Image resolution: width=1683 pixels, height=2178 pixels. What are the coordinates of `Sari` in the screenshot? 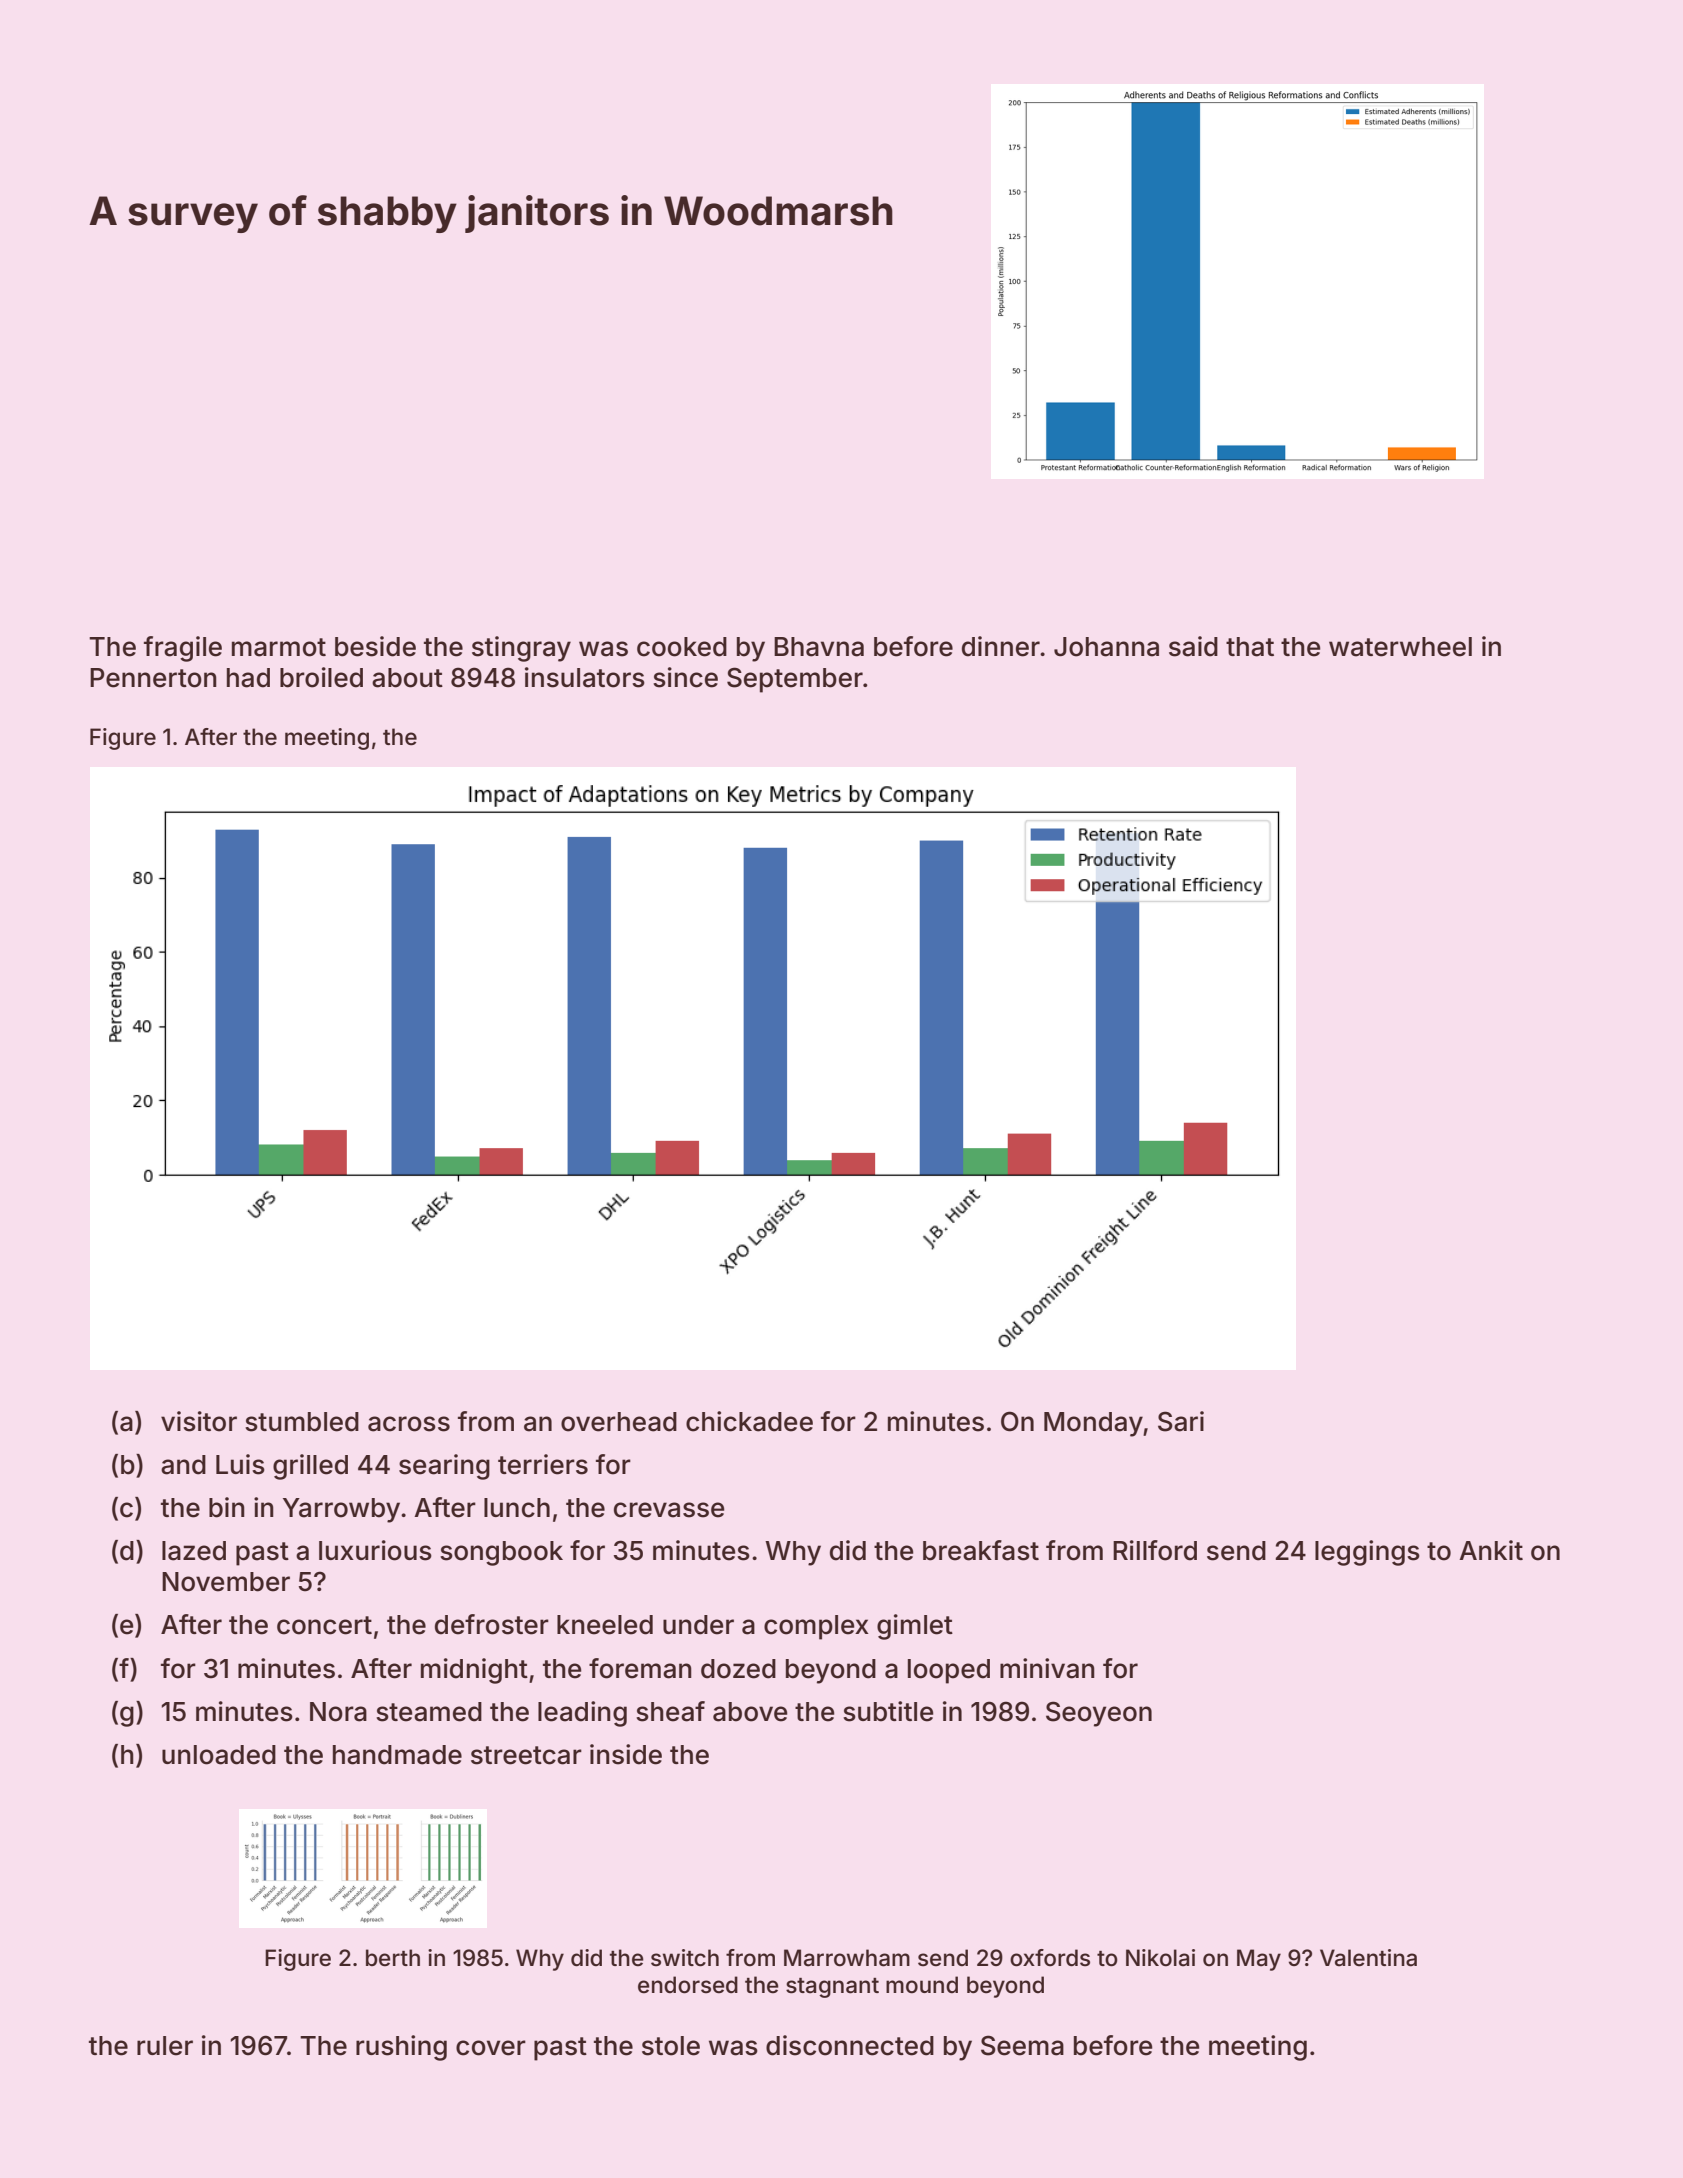 It's located at (1181, 1421).
